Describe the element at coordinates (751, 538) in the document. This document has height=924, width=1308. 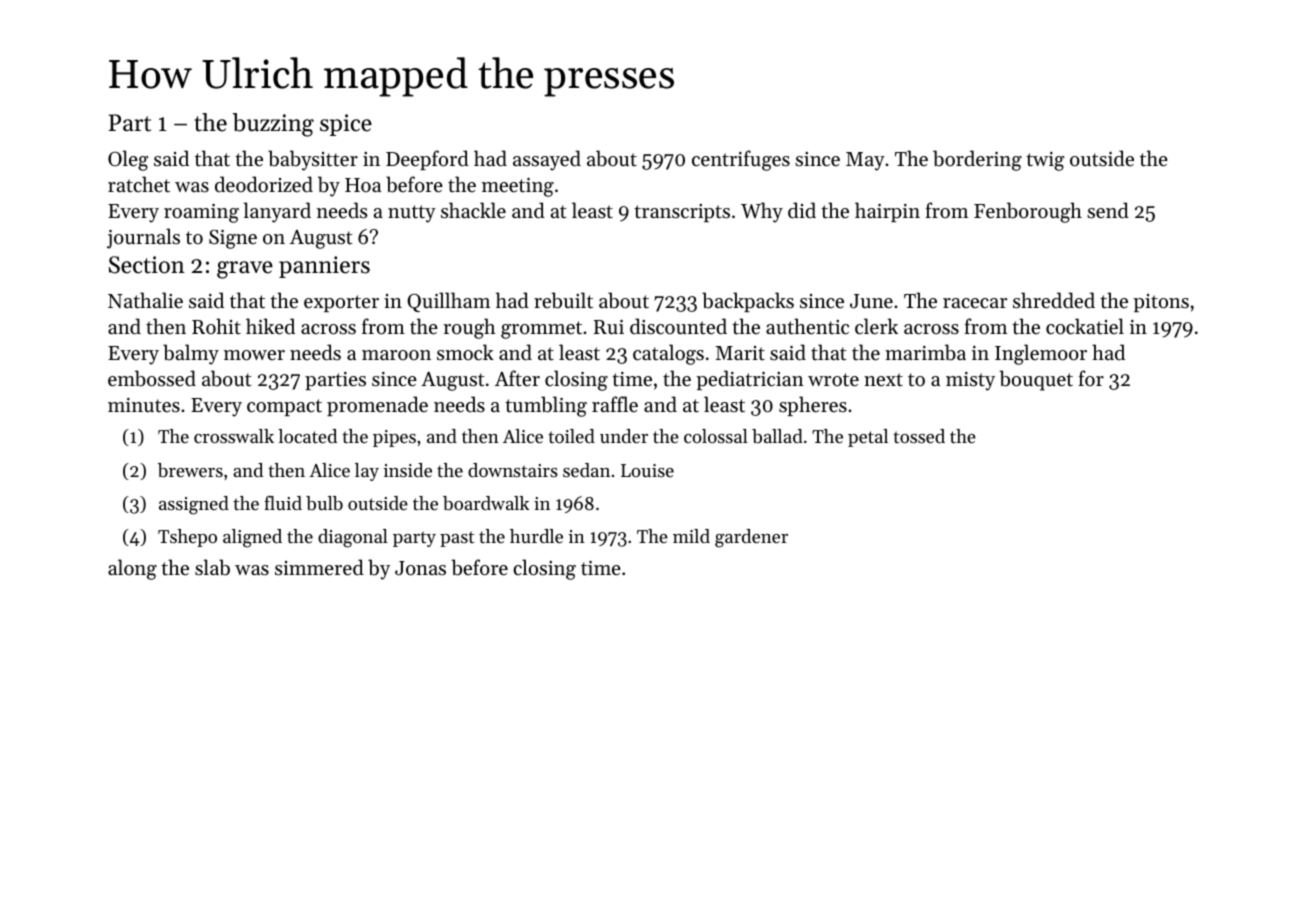
I see `gardener` at that location.
